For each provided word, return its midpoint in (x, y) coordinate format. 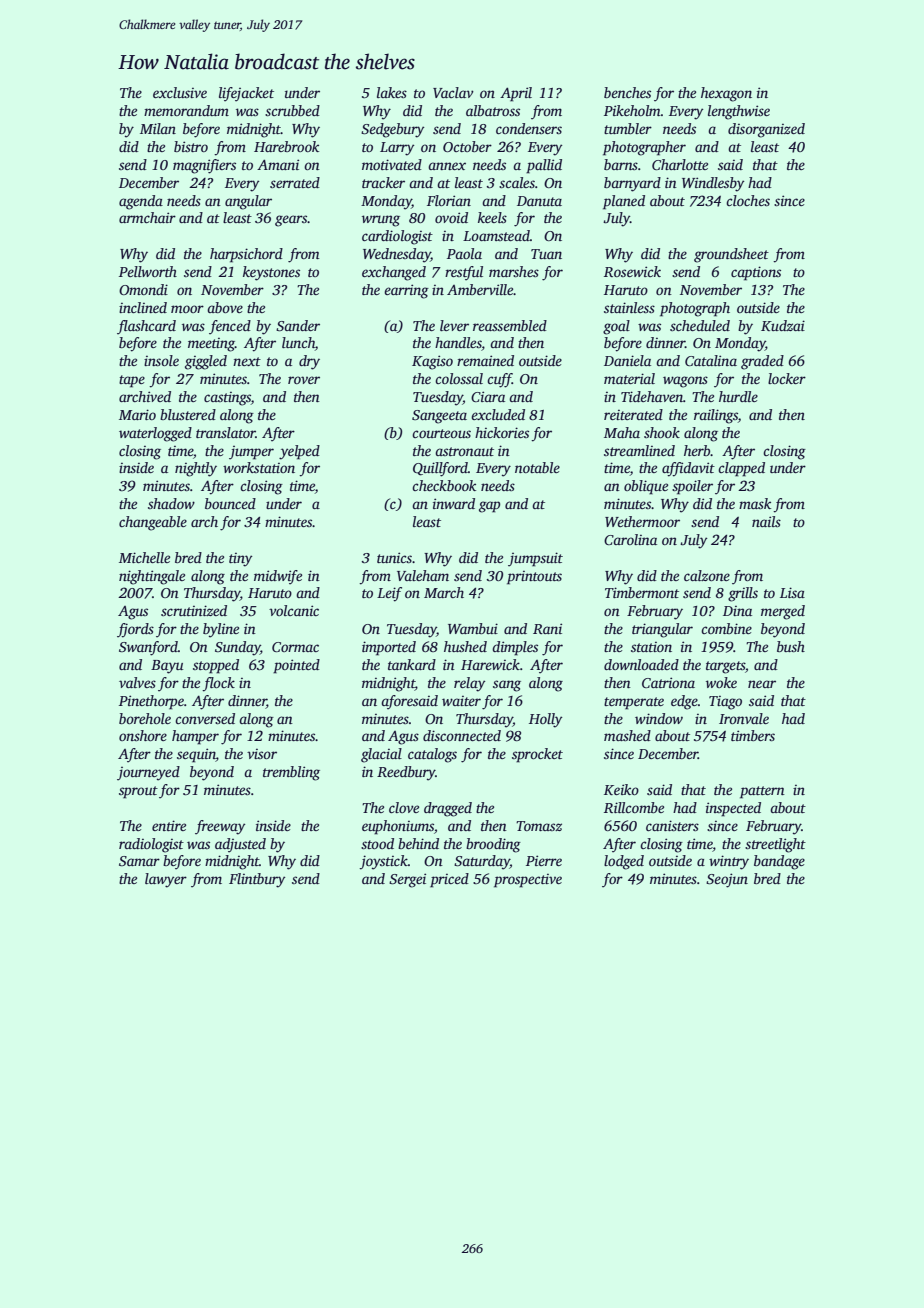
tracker (383, 182)
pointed (296, 666)
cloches (748, 200)
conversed (205, 718)
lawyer (166, 880)
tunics (394, 557)
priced (449, 880)
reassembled (510, 325)
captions (756, 273)
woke (721, 682)
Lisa (792, 592)
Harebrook (286, 146)
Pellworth (148, 271)
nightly (196, 469)
